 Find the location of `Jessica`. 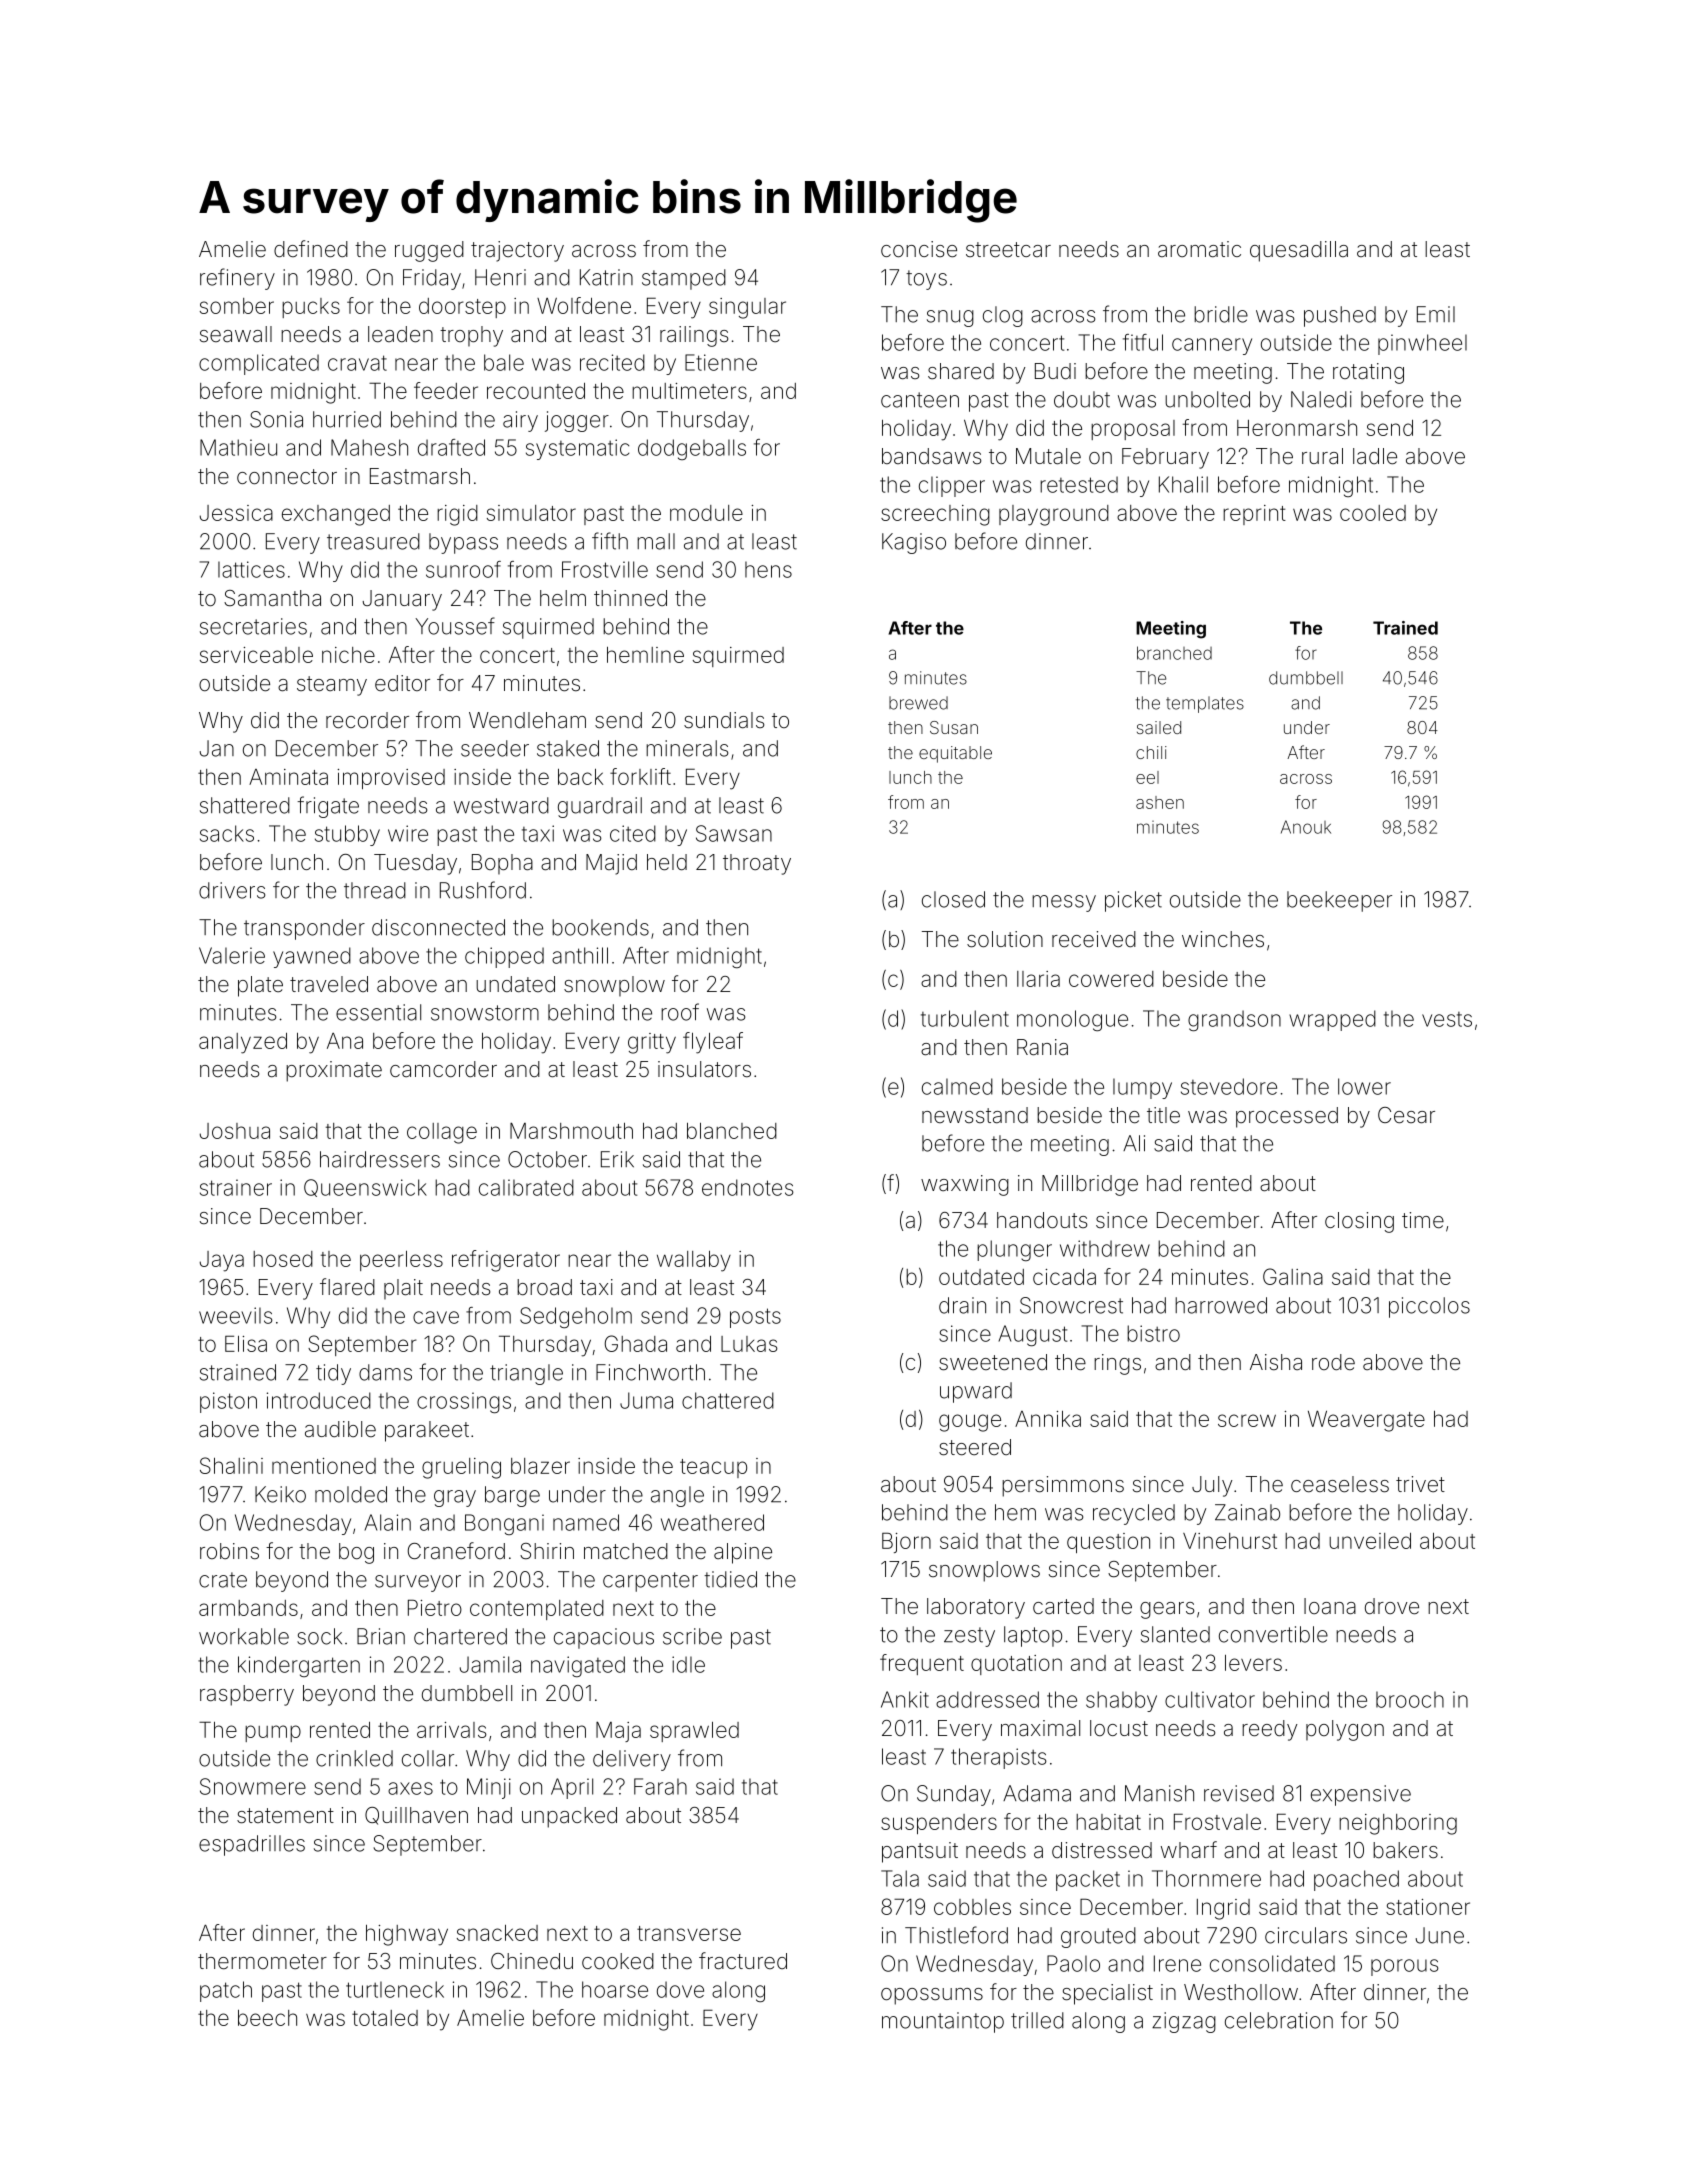

Jessica is located at coordinates (236, 513).
